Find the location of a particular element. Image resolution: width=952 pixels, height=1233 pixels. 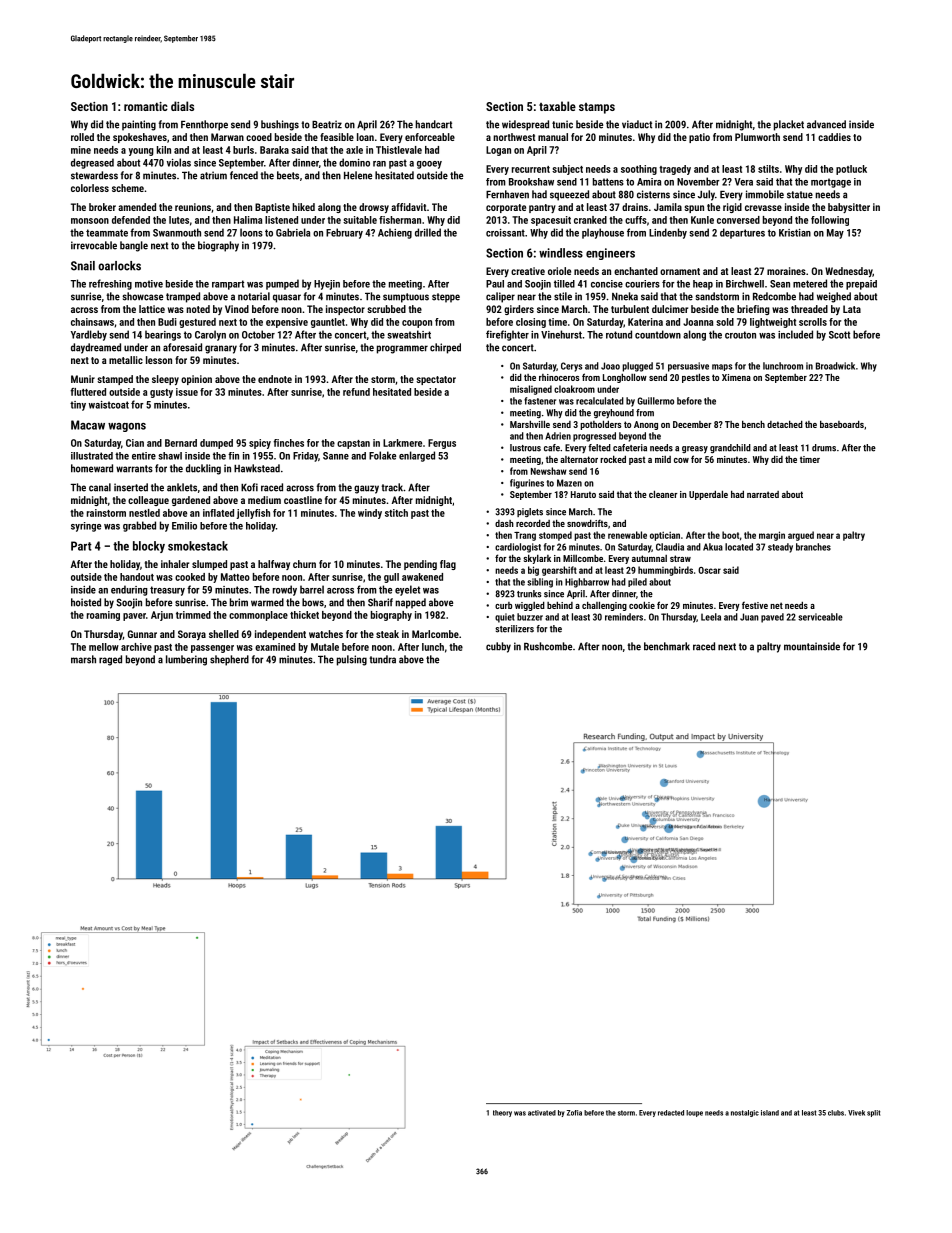

placket is located at coordinates (789, 125).
